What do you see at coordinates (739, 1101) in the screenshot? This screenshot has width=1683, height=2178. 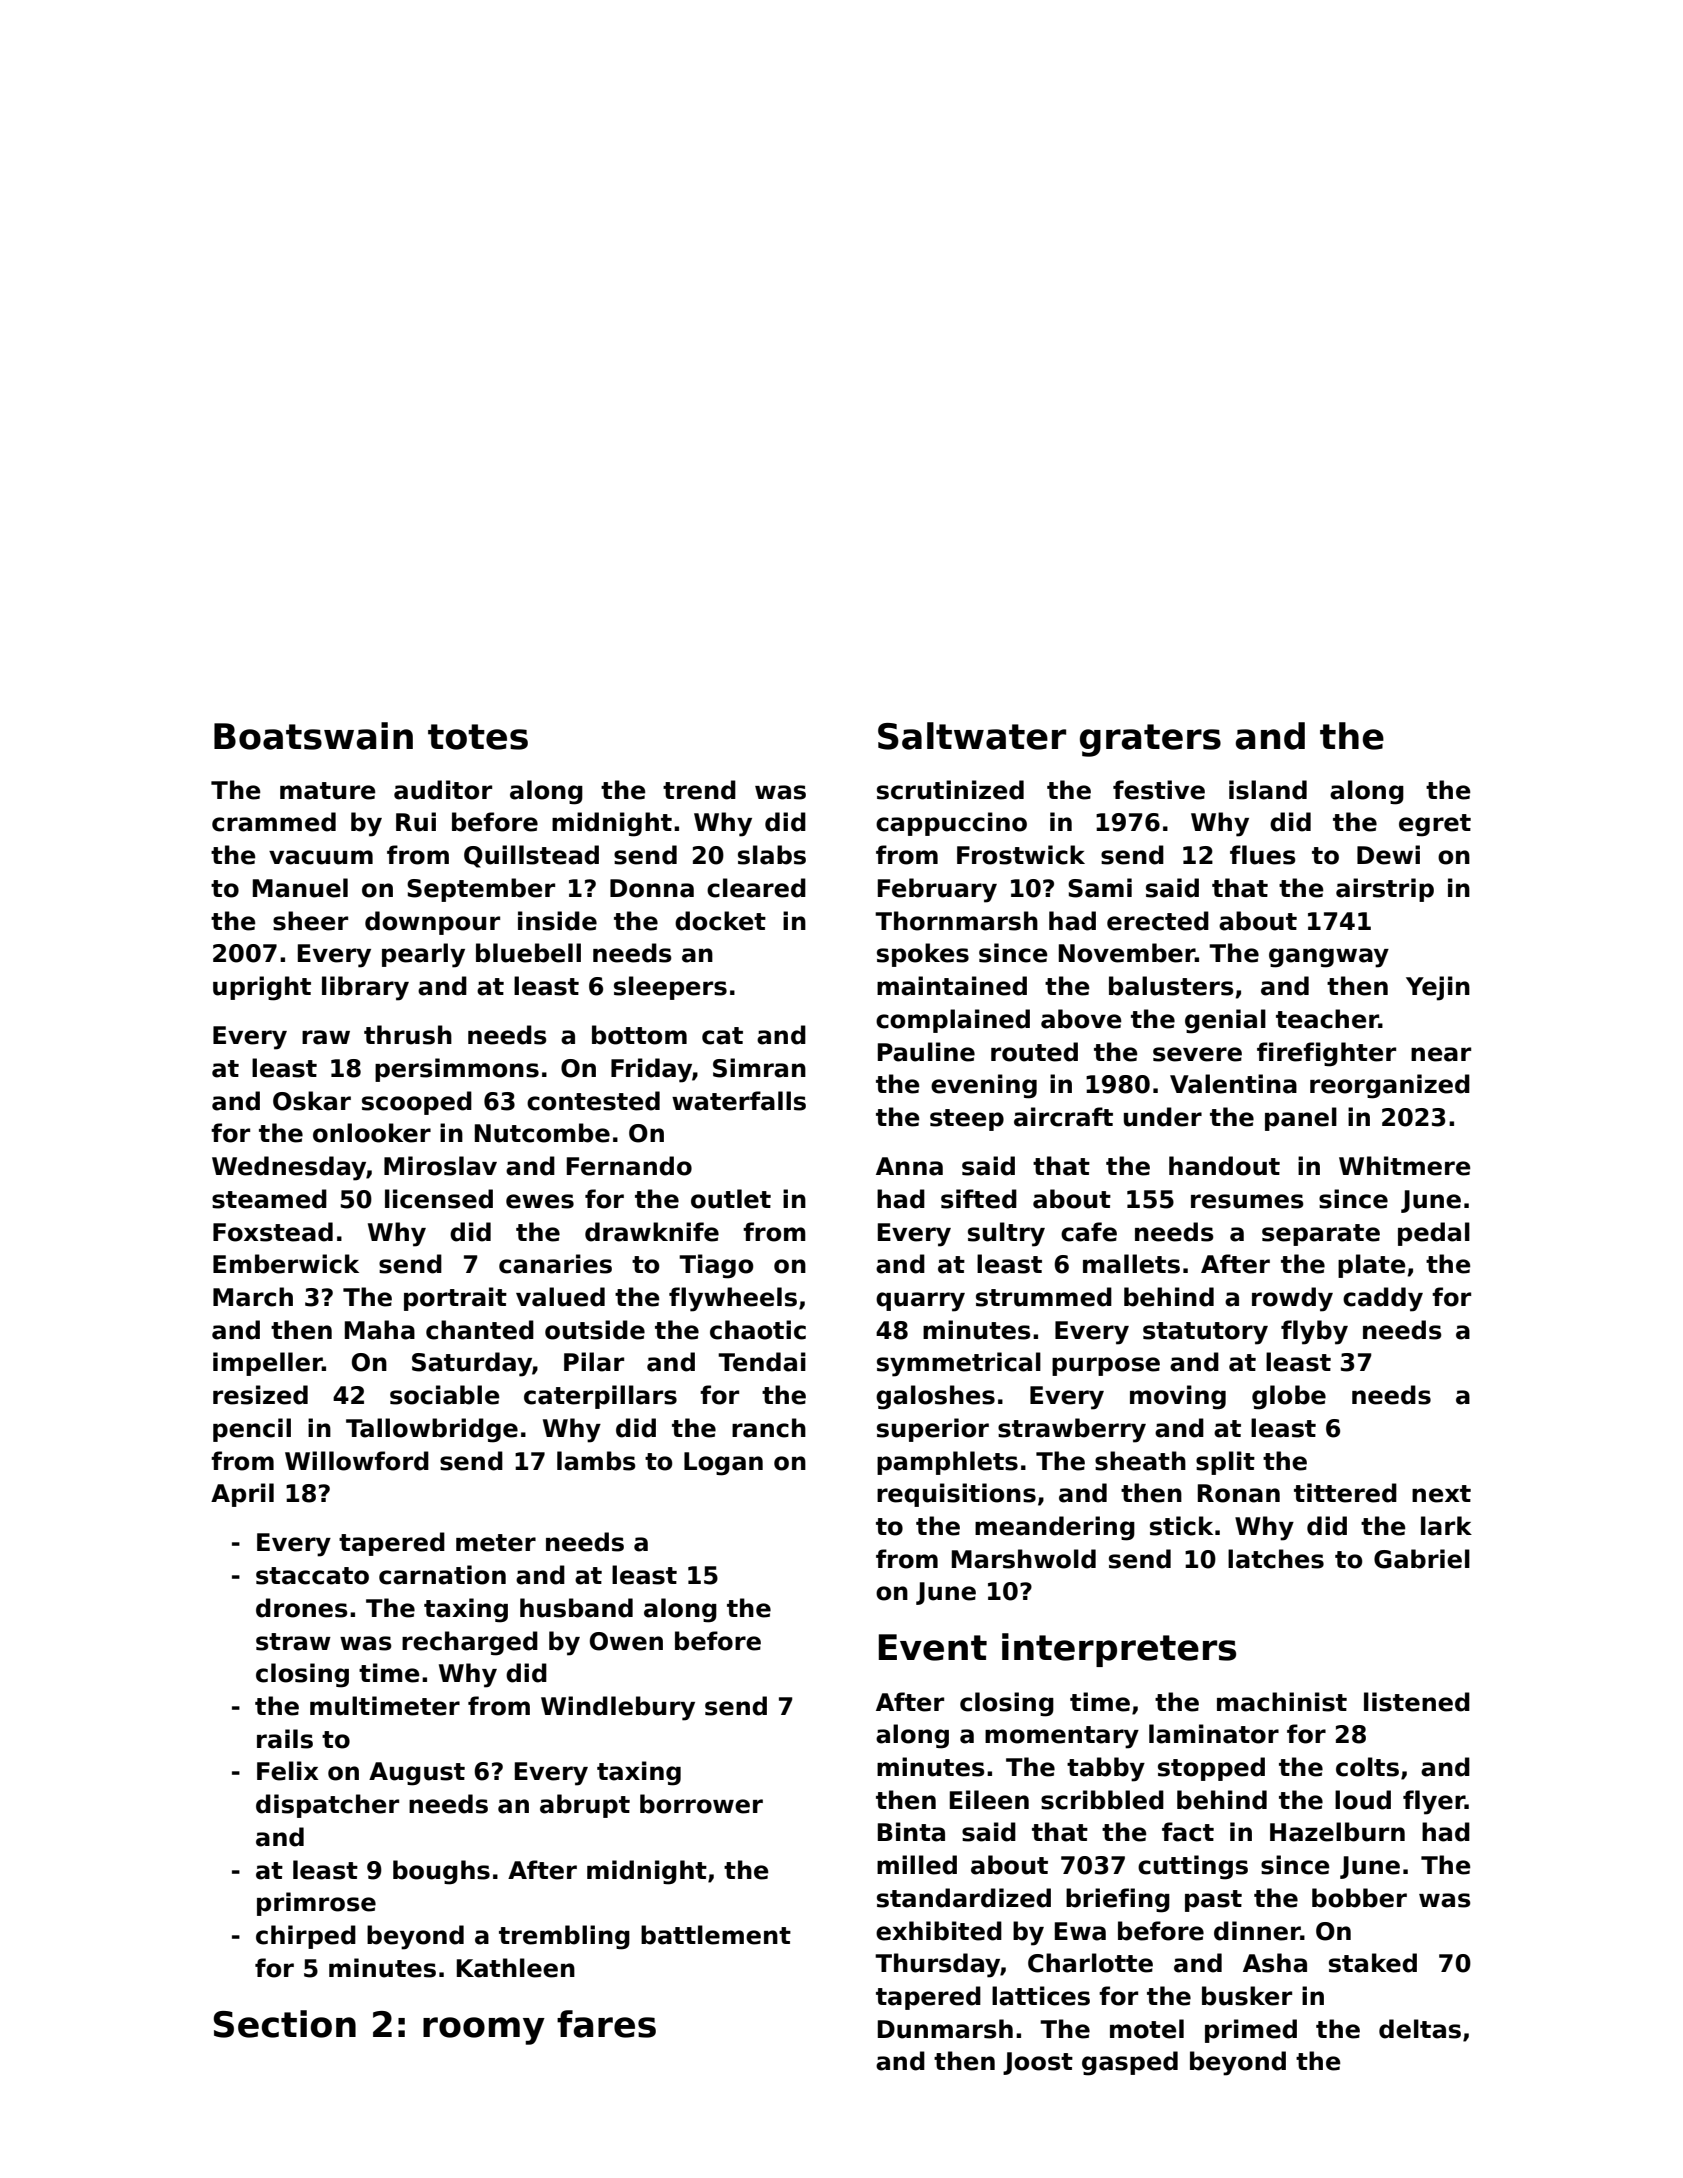 I see `waterfalls` at bounding box center [739, 1101].
